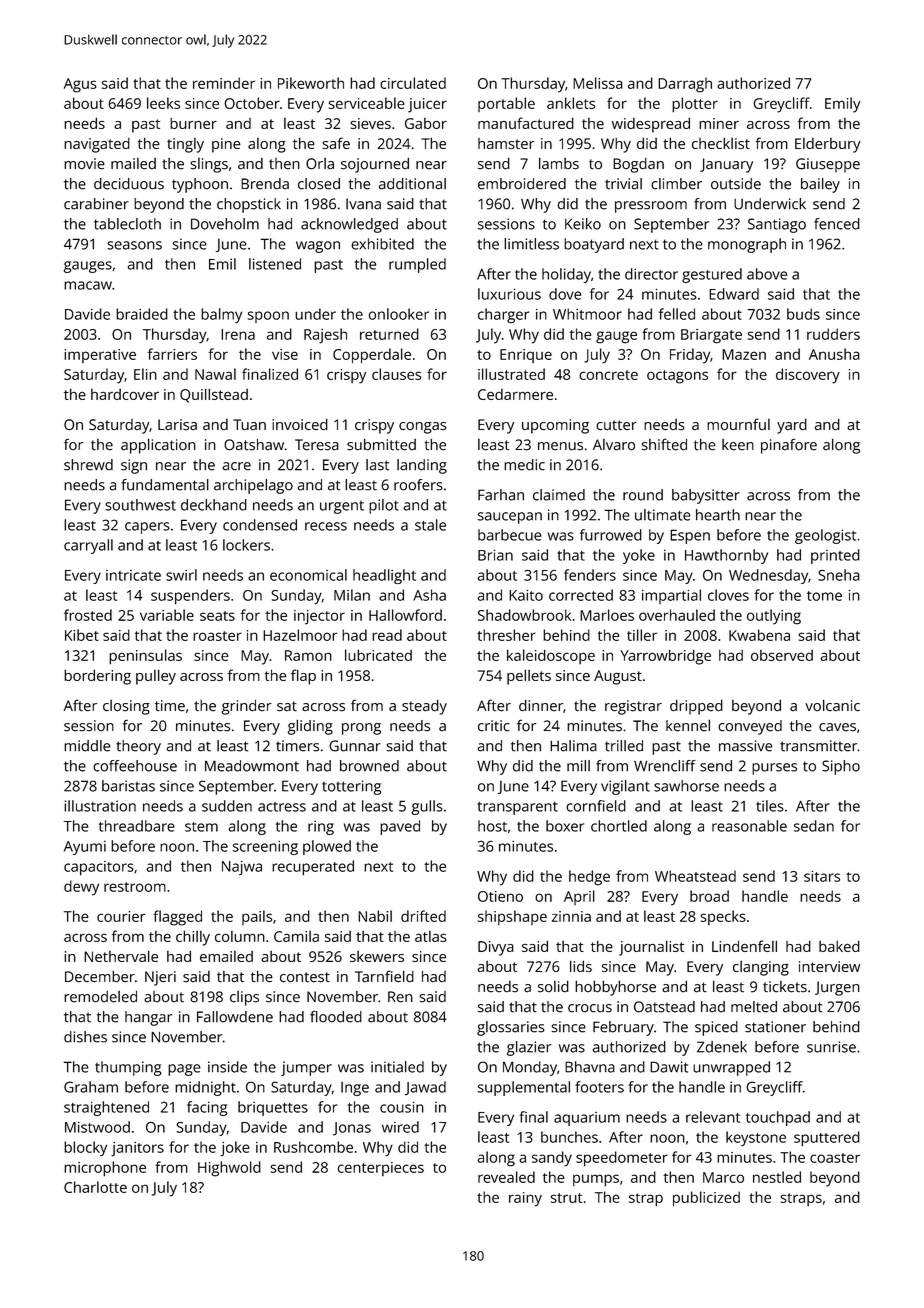  What do you see at coordinates (217, 616) in the screenshot?
I see `seats` at bounding box center [217, 616].
